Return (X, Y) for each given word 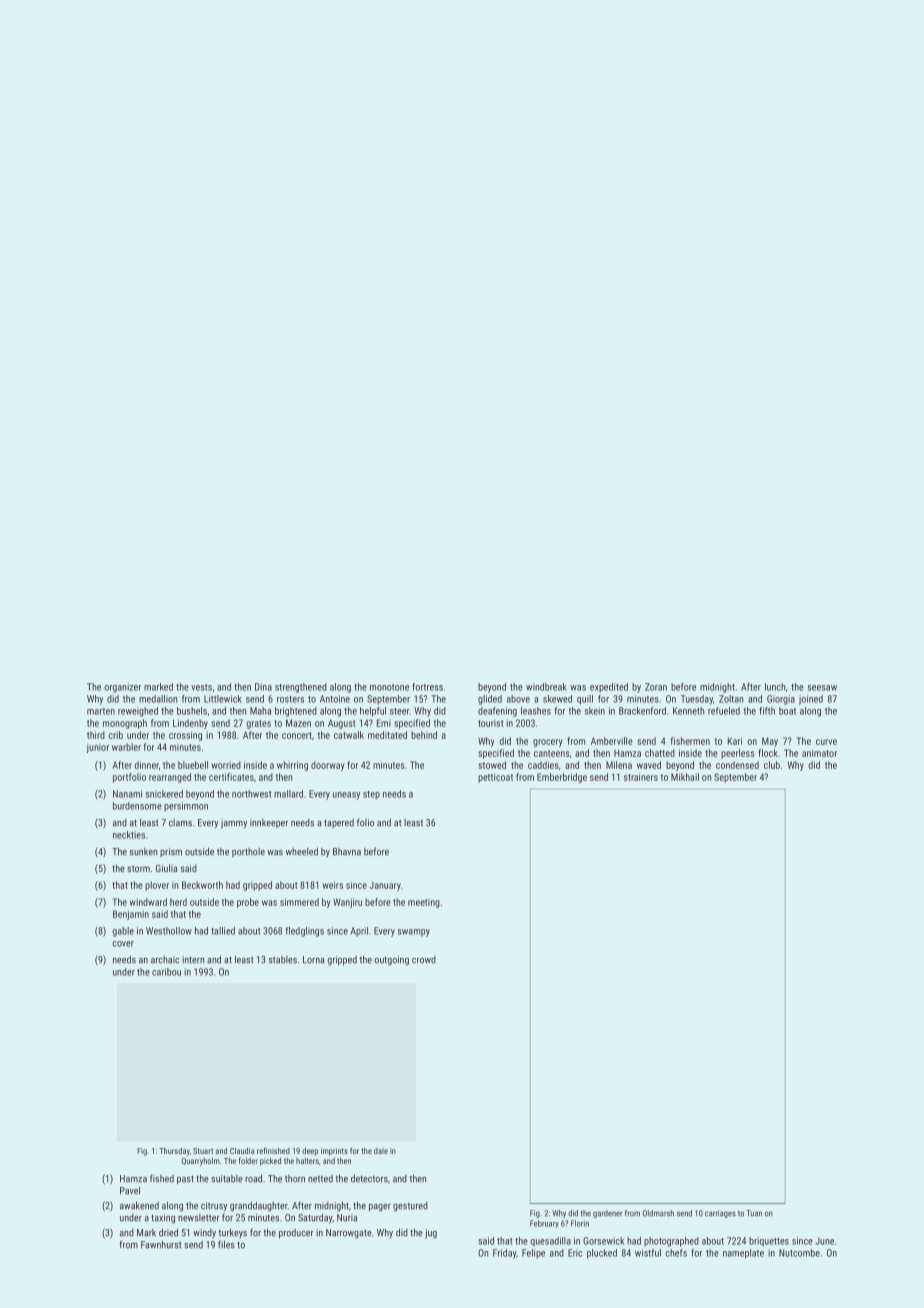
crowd (424, 960)
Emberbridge (562, 778)
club (772, 765)
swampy (414, 933)
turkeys (233, 1233)
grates (258, 724)
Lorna (313, 960)
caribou (166, 972)
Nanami (127, 794)
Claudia (242, 1150)
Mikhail (685, 777)
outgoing (391, 961)
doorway (327, 766)
